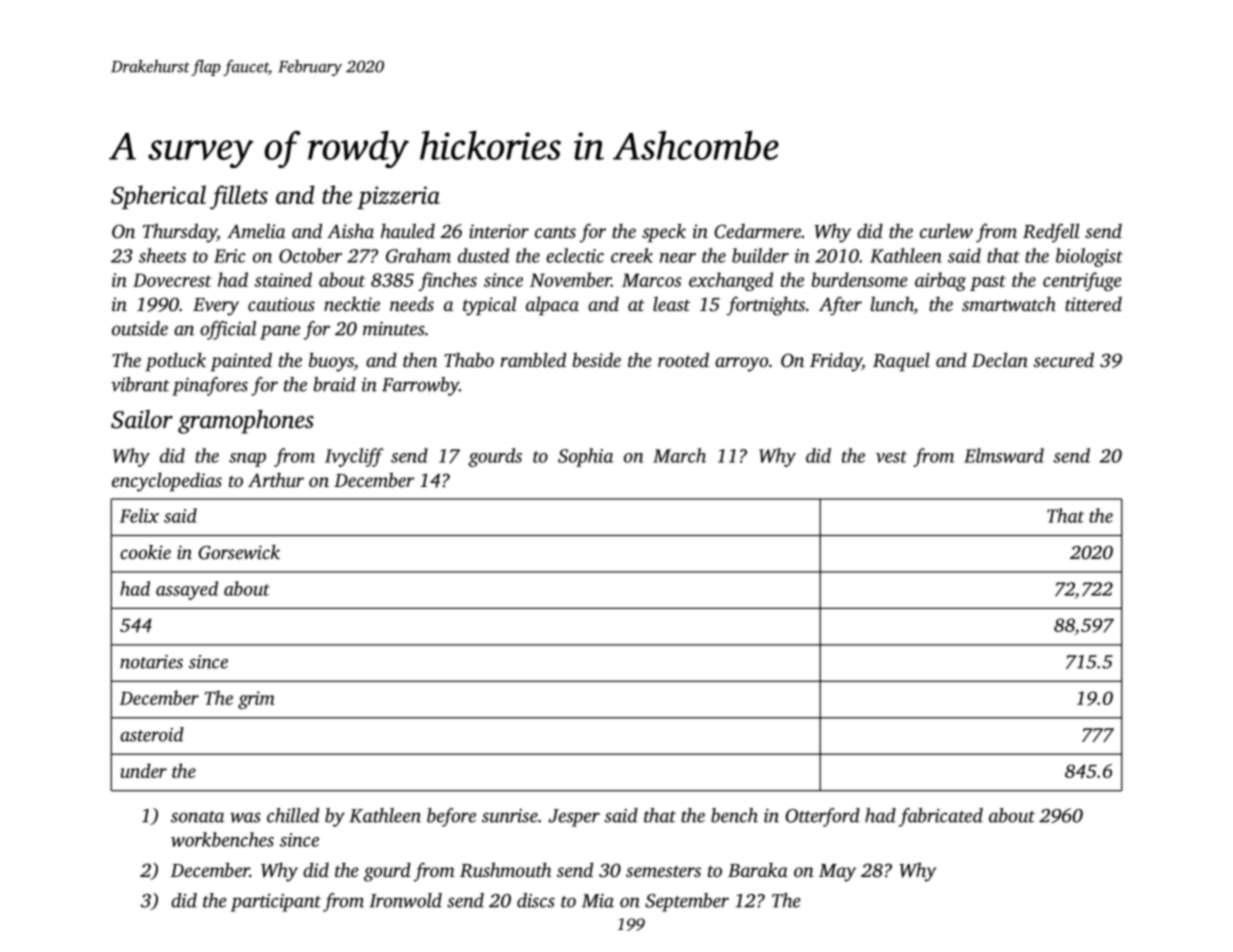  What do you see at coordinates (679, 455) in the page?
I see `March` at bounding box center [679, 455].
